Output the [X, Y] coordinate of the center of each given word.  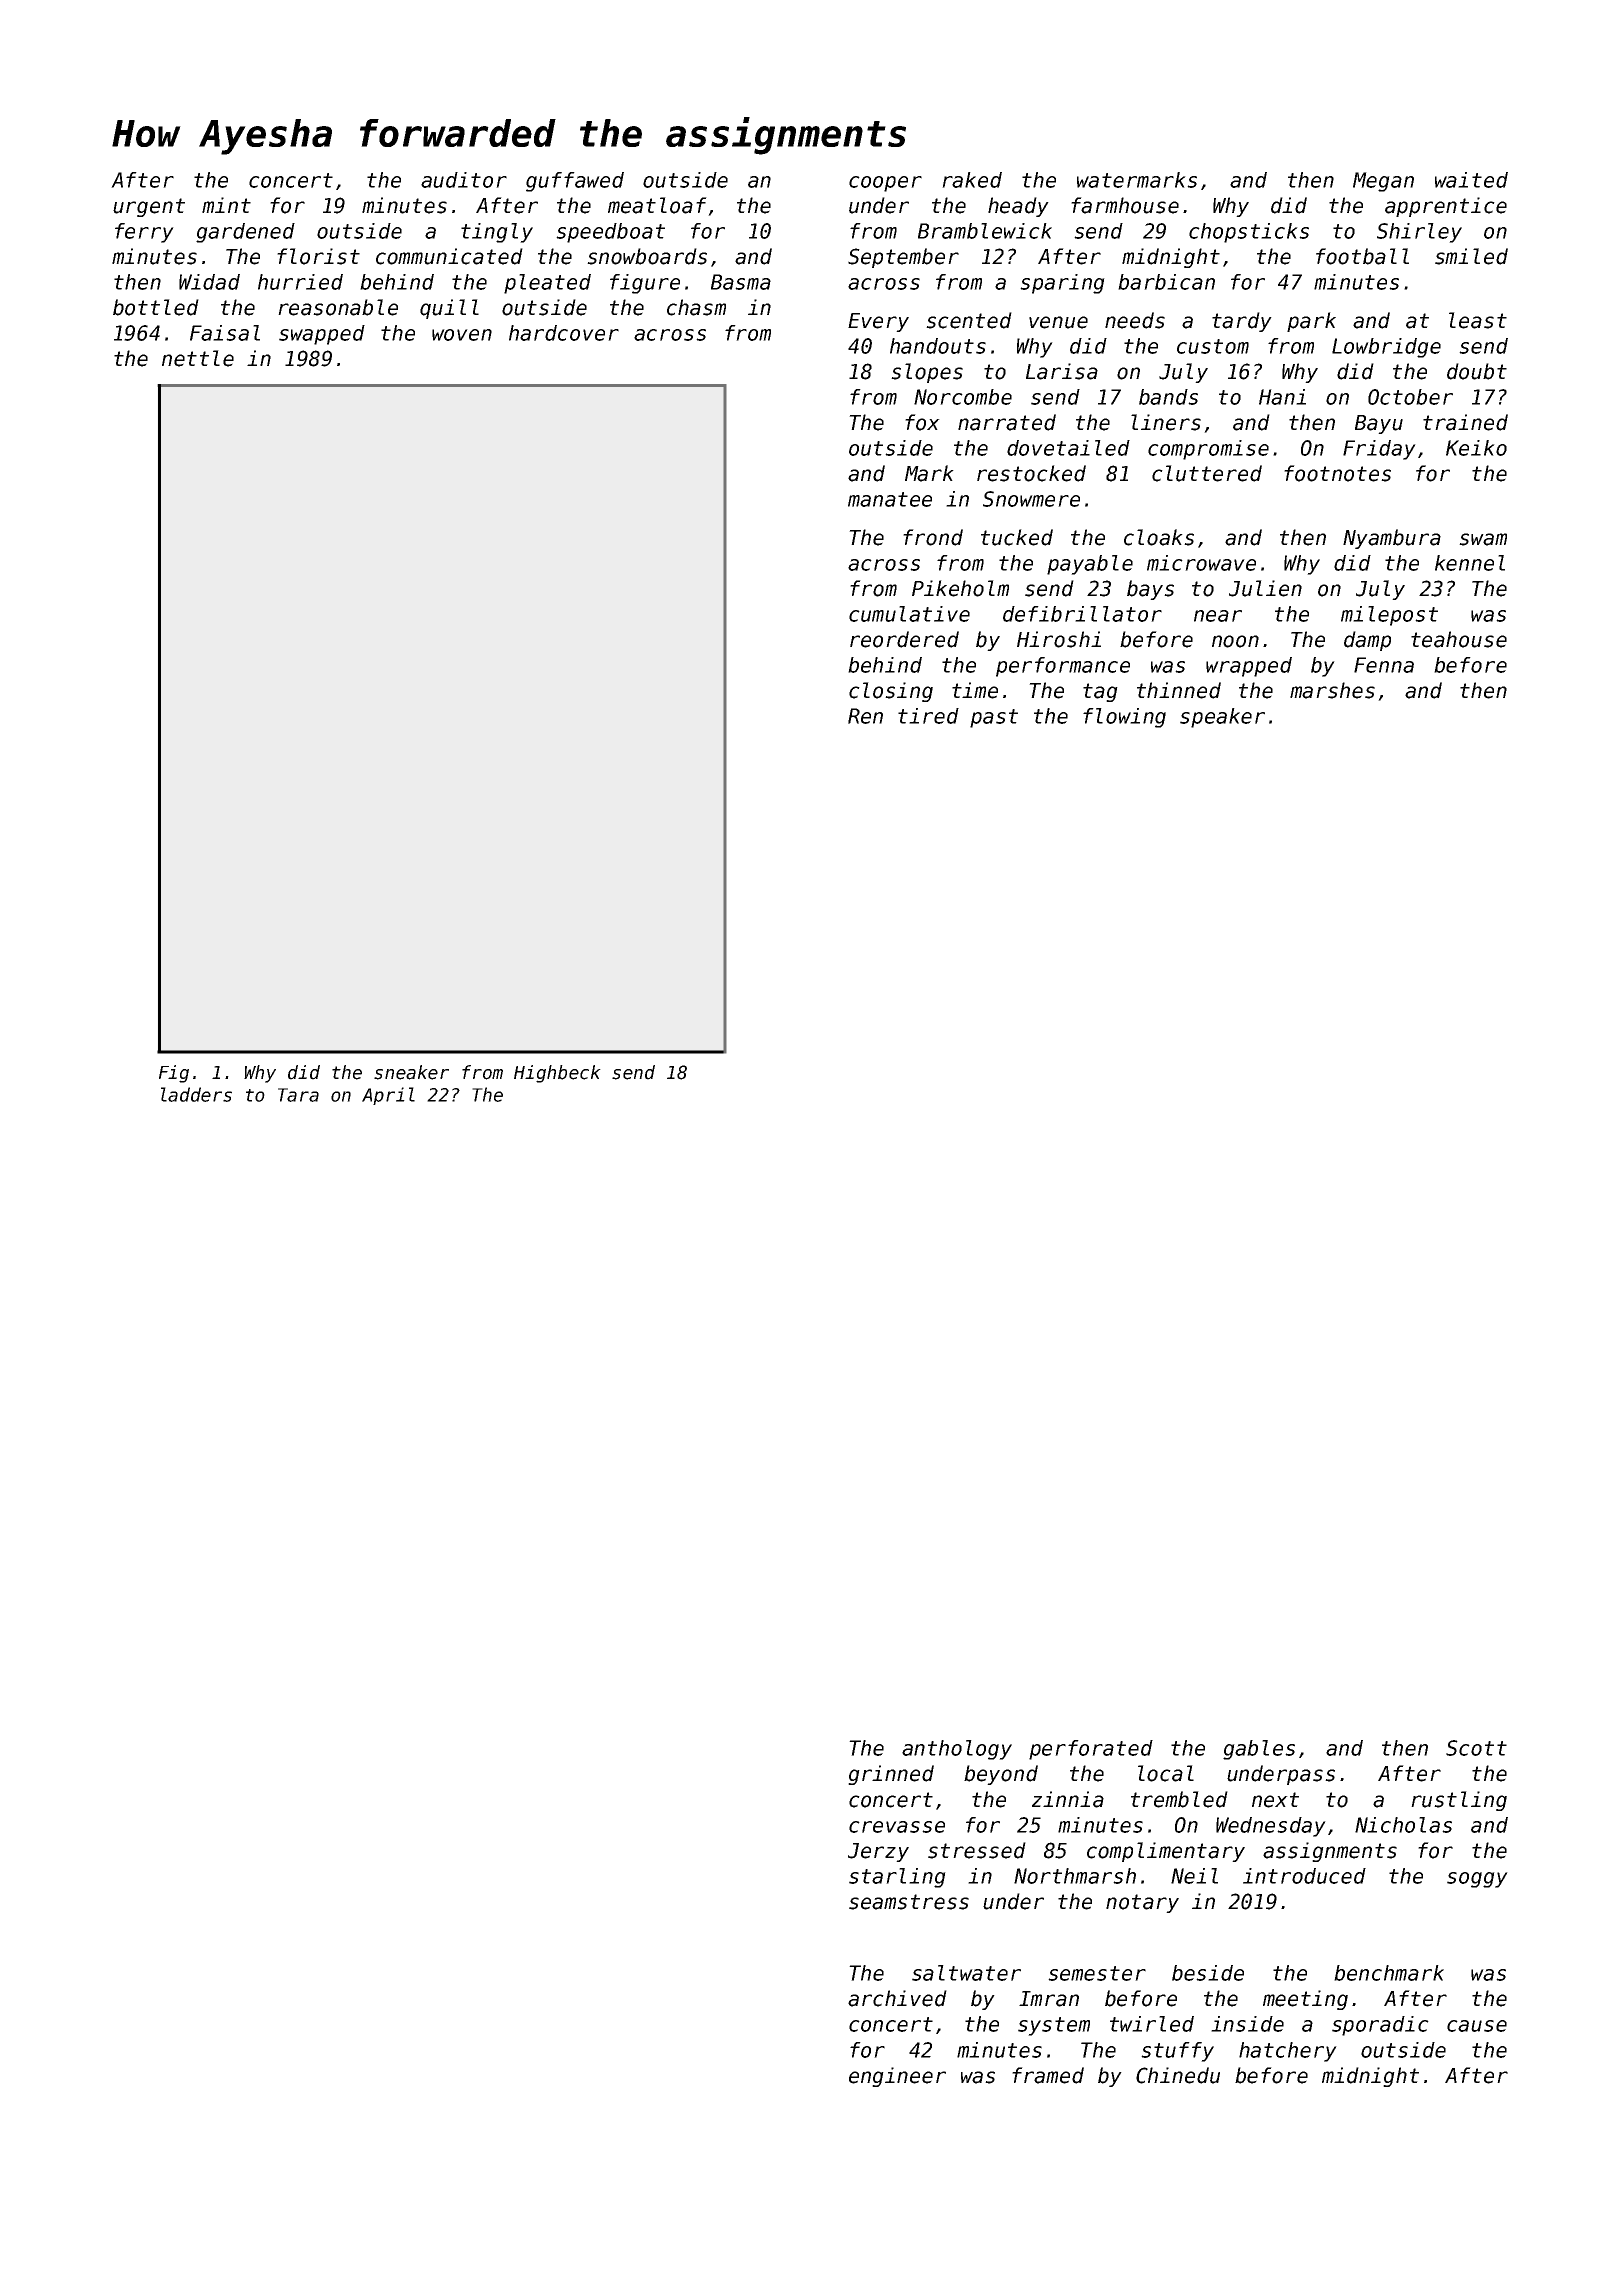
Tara [298, 1095]
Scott [1476, 1748]
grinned [891, 1775]
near [1218, 616]
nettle [198, 358]
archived [897, 1998]
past [994, 718]
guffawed [575, 182]
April [388, 1096]
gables [1259, 1750]
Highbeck [557, 1074]
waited [1471, 180]
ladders [196, 1094]
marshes [1332, 690]
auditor [464, 180]
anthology [957, 1750]
